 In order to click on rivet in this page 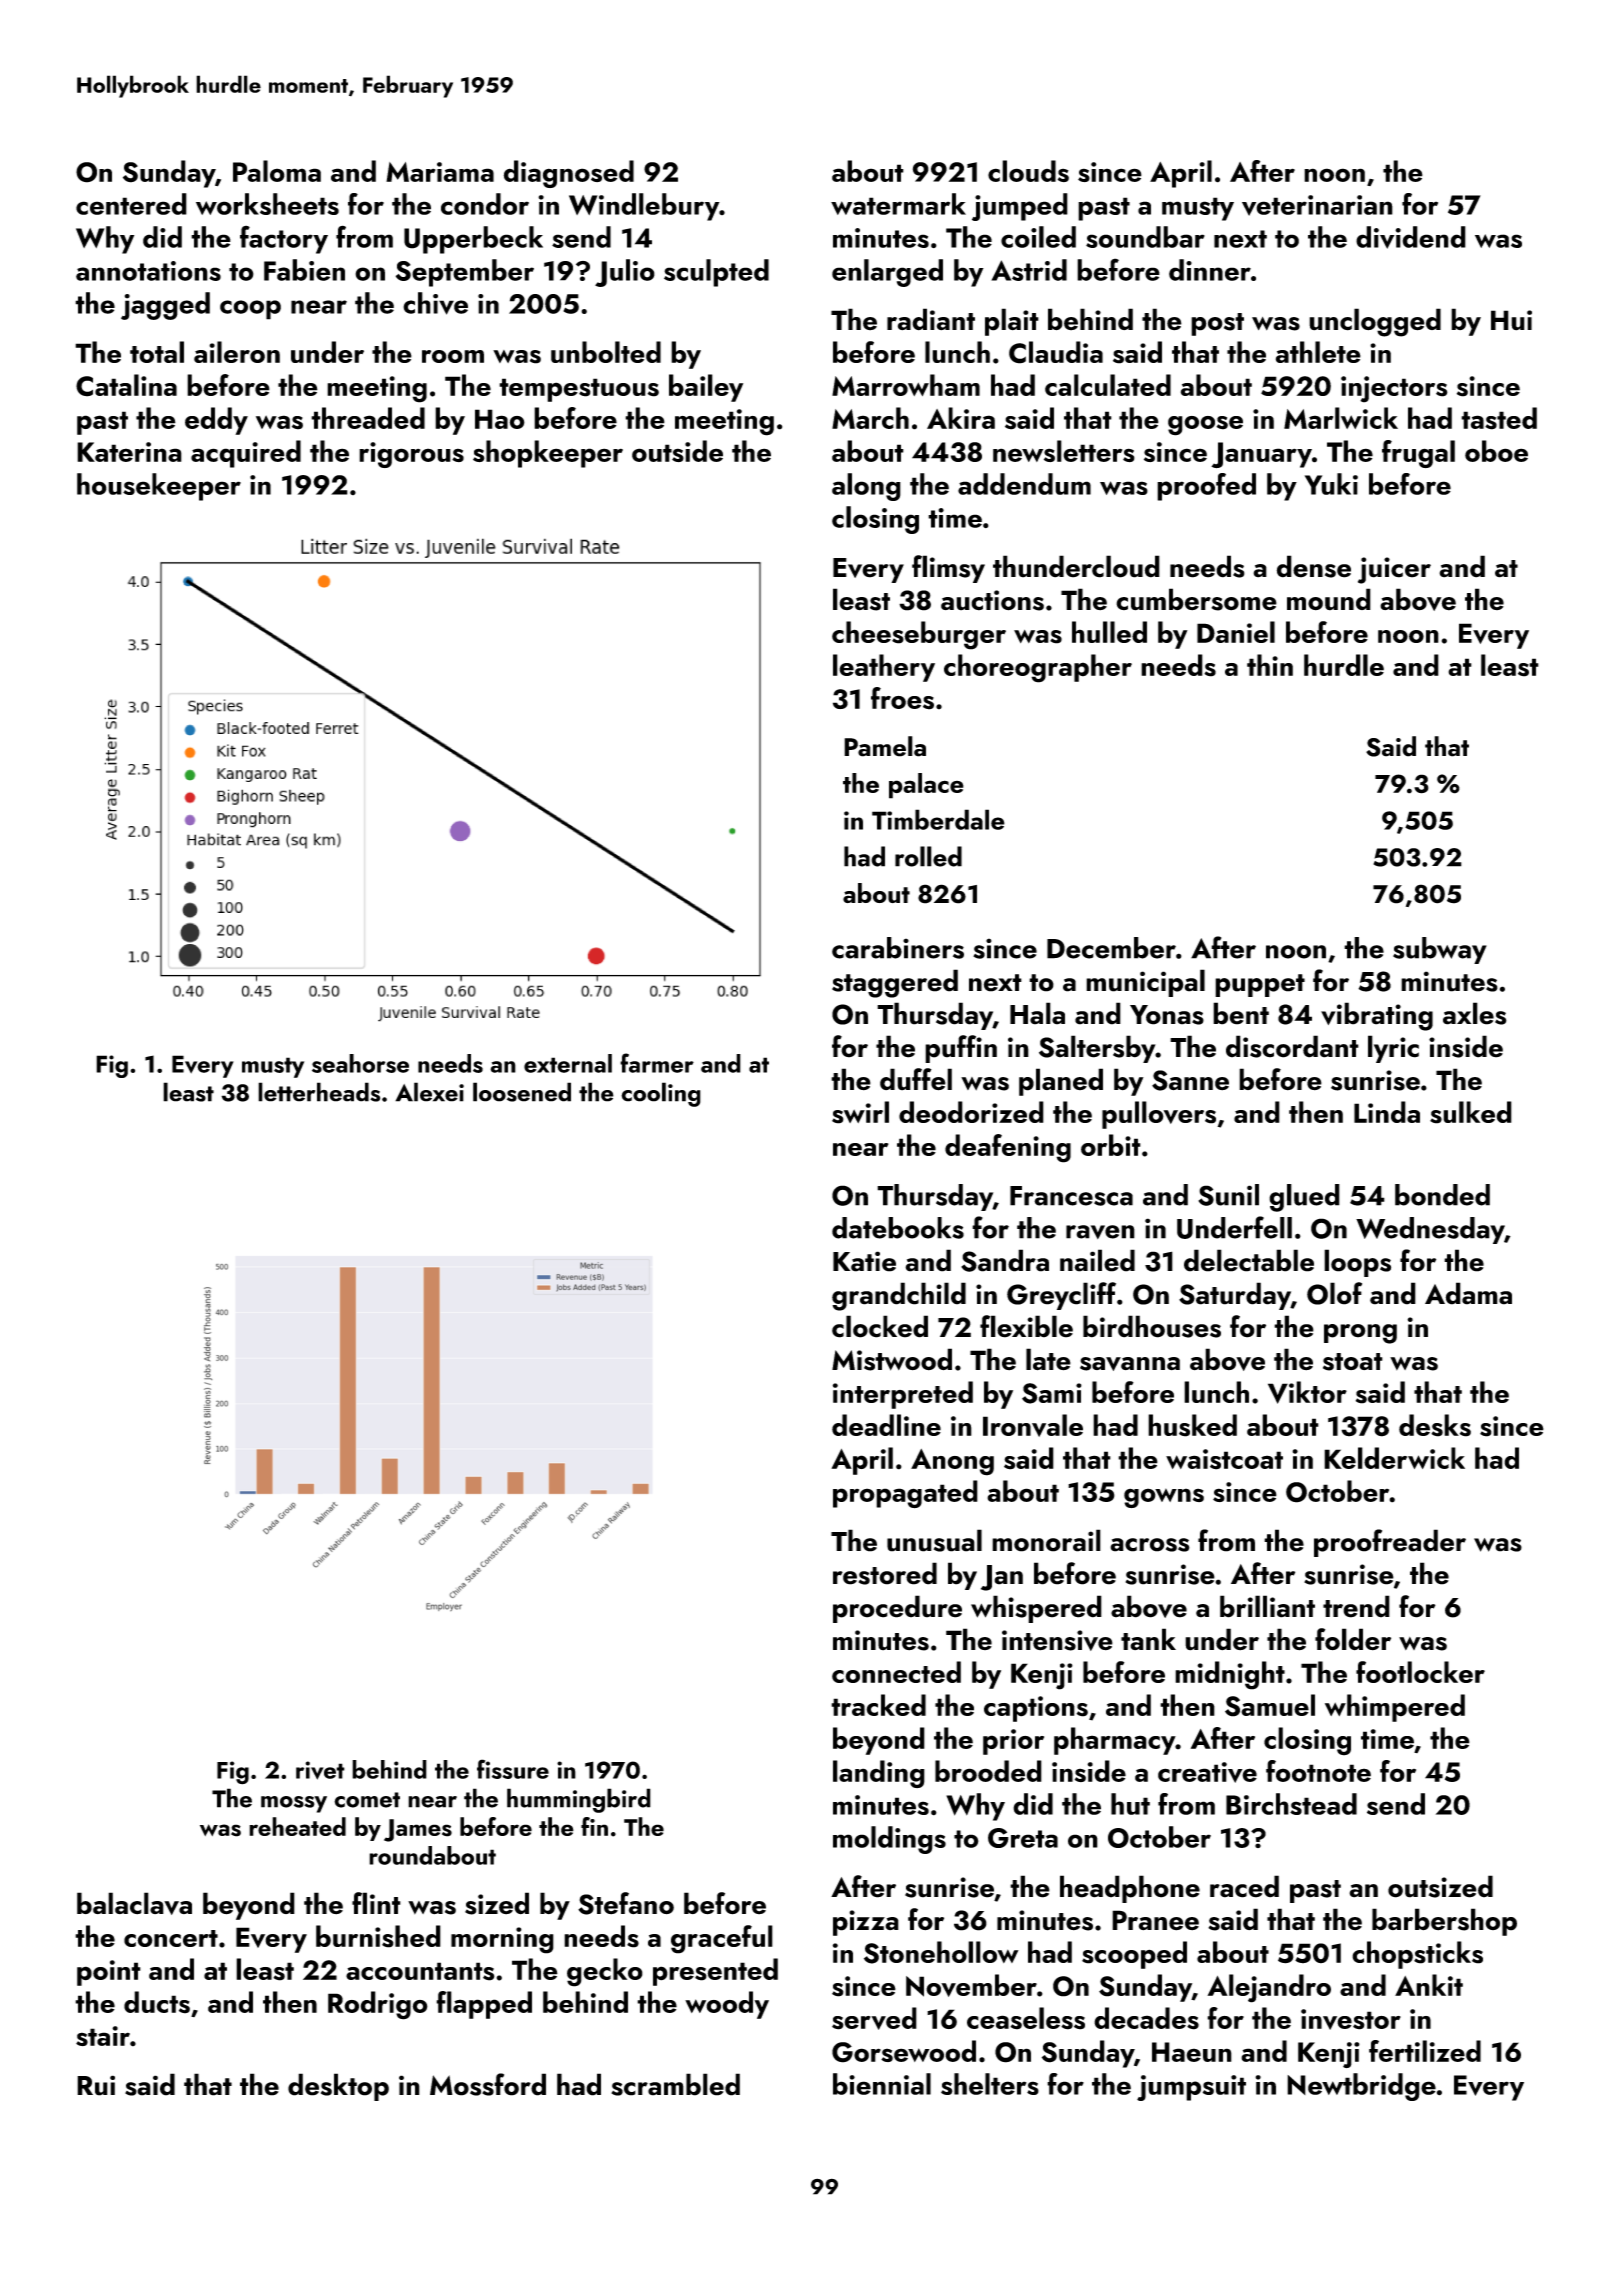, I will do `click(320, 1770)`.
